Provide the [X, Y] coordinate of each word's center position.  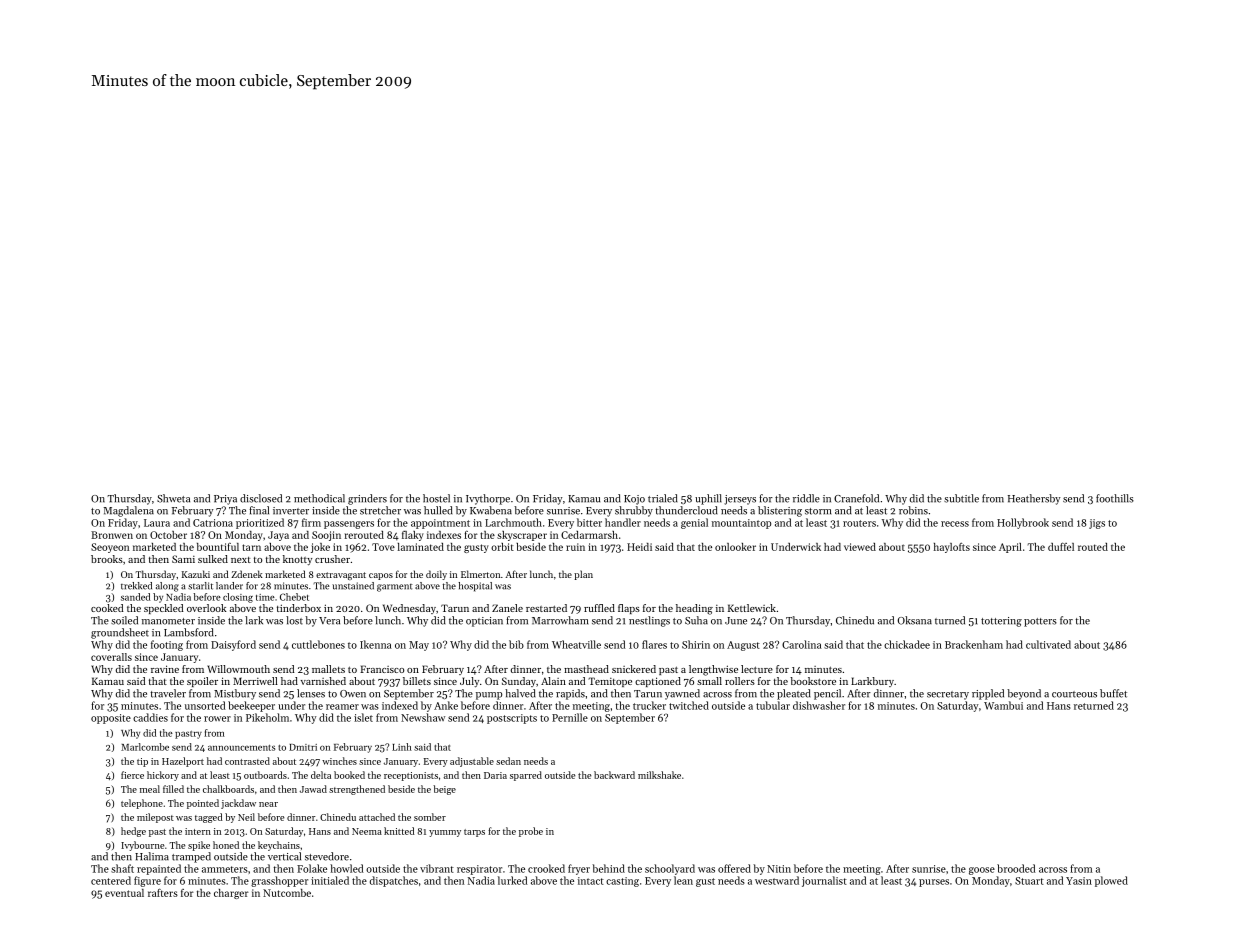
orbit [502, 547]
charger [231, 894]
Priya [225, 500]
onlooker [735, 547]
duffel [1061, 546]
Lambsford [189, 632]
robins [913, 510]
